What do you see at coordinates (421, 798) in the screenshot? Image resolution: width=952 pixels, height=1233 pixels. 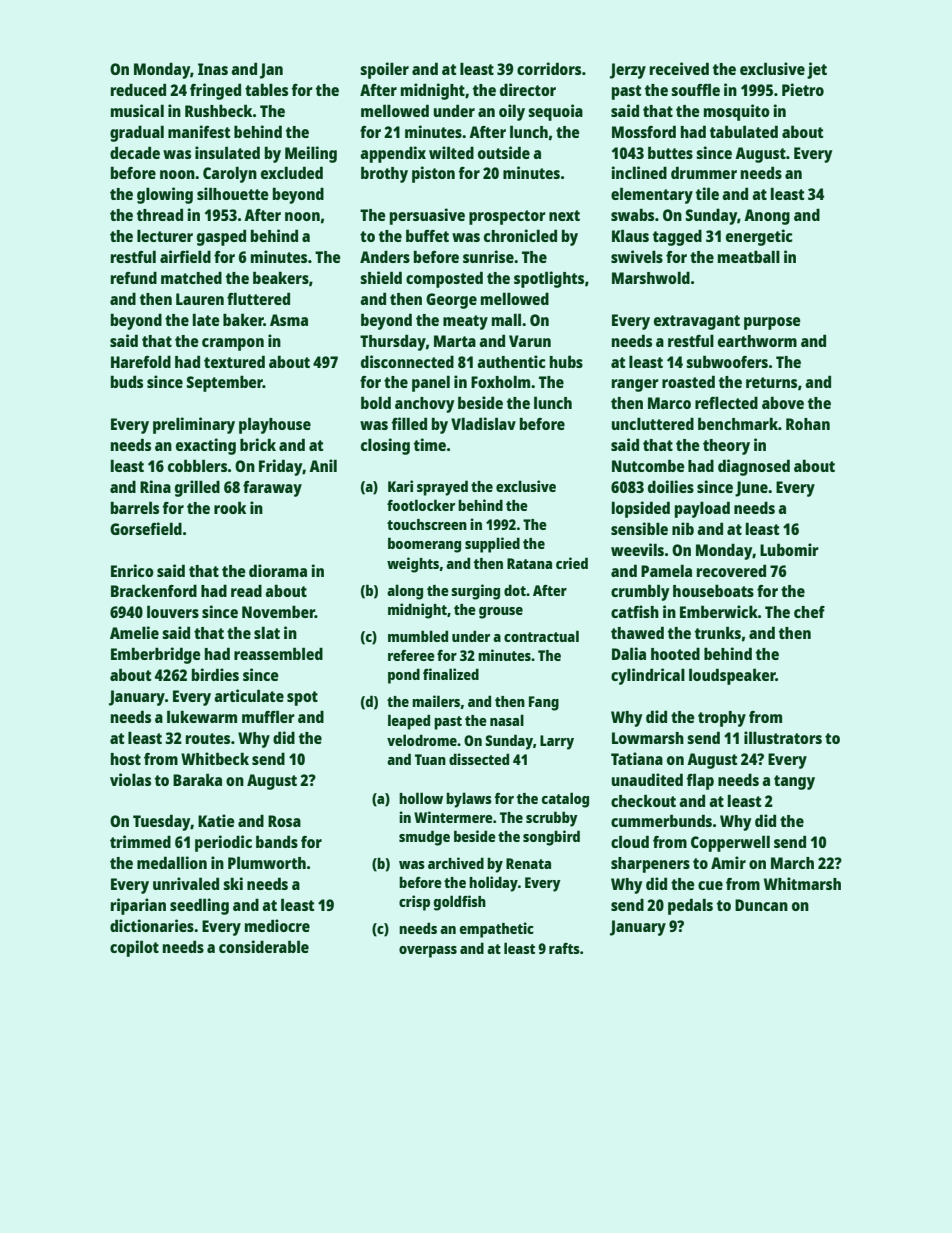 I see `hollow` at bounding box center [421, 798].
